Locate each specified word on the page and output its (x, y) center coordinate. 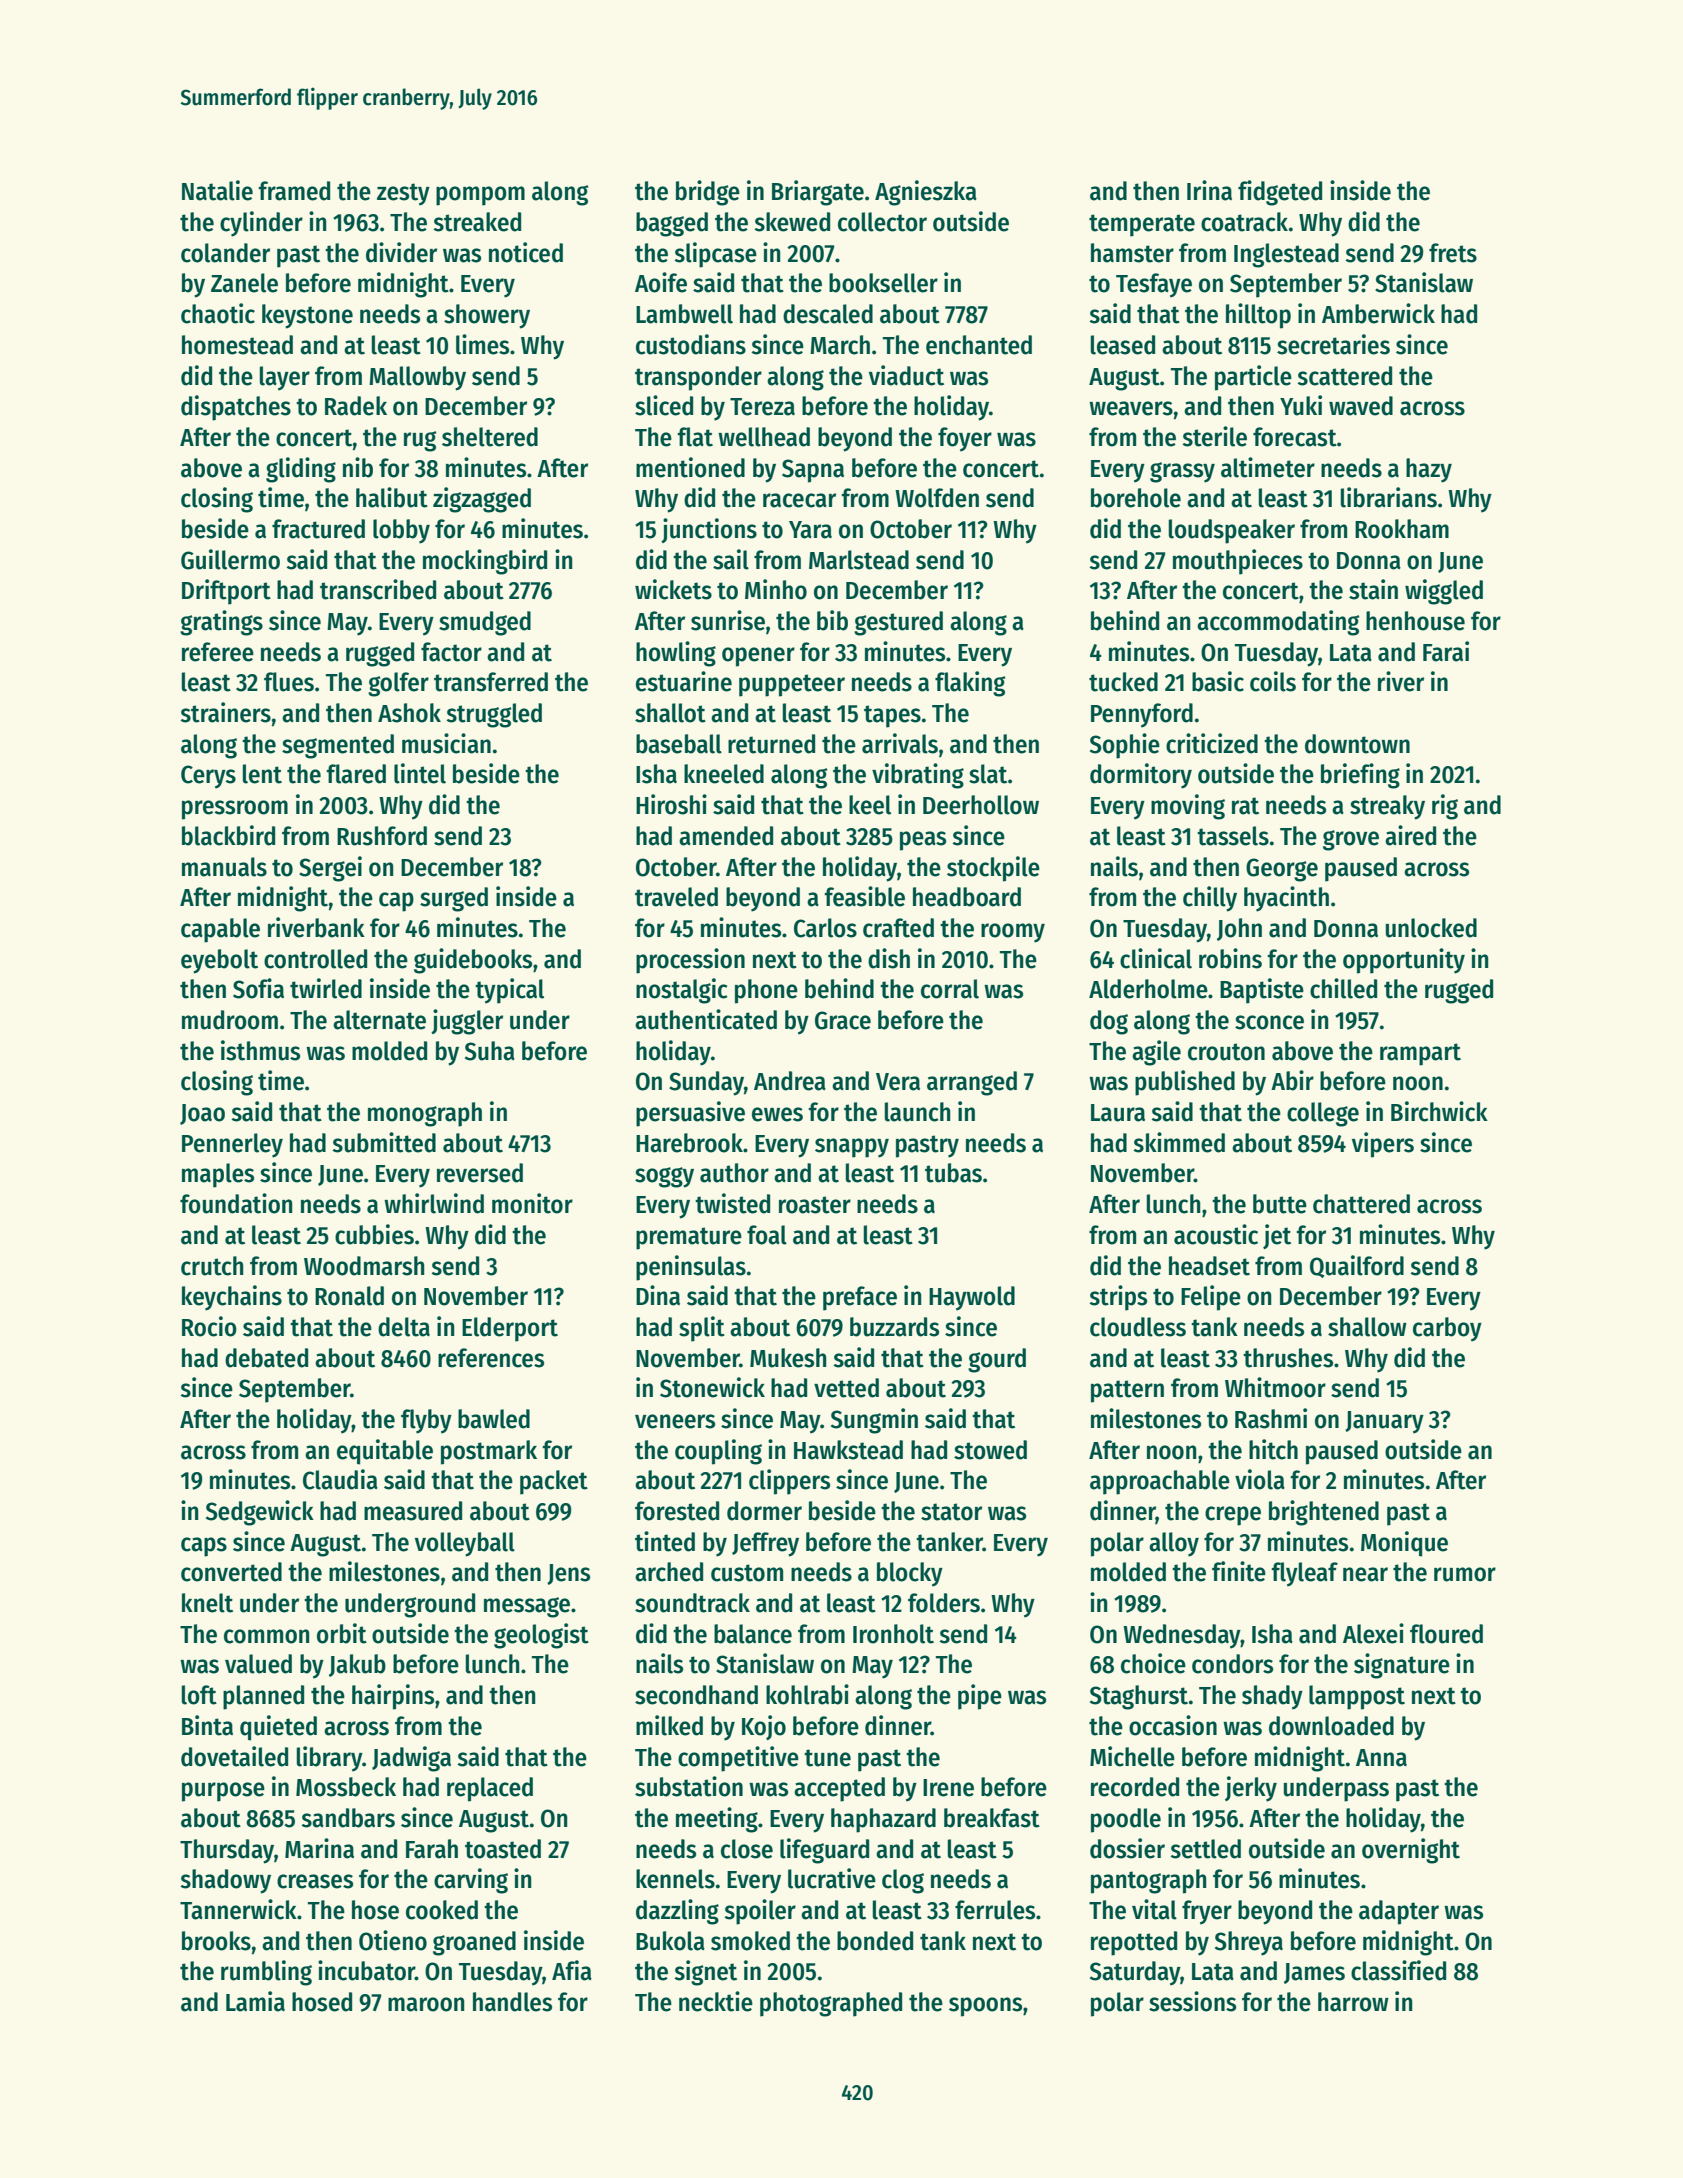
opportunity (1404, 961)
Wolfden (937, 498)
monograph (425, 1114)
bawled (494, 1419)
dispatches (236, 408)
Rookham (1402, 529)
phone (766, 991)
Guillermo (230, 559)
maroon (426, 2004)
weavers (1131, 408)
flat (695, 437)
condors (1232, 1664)
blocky (910, 1574)
